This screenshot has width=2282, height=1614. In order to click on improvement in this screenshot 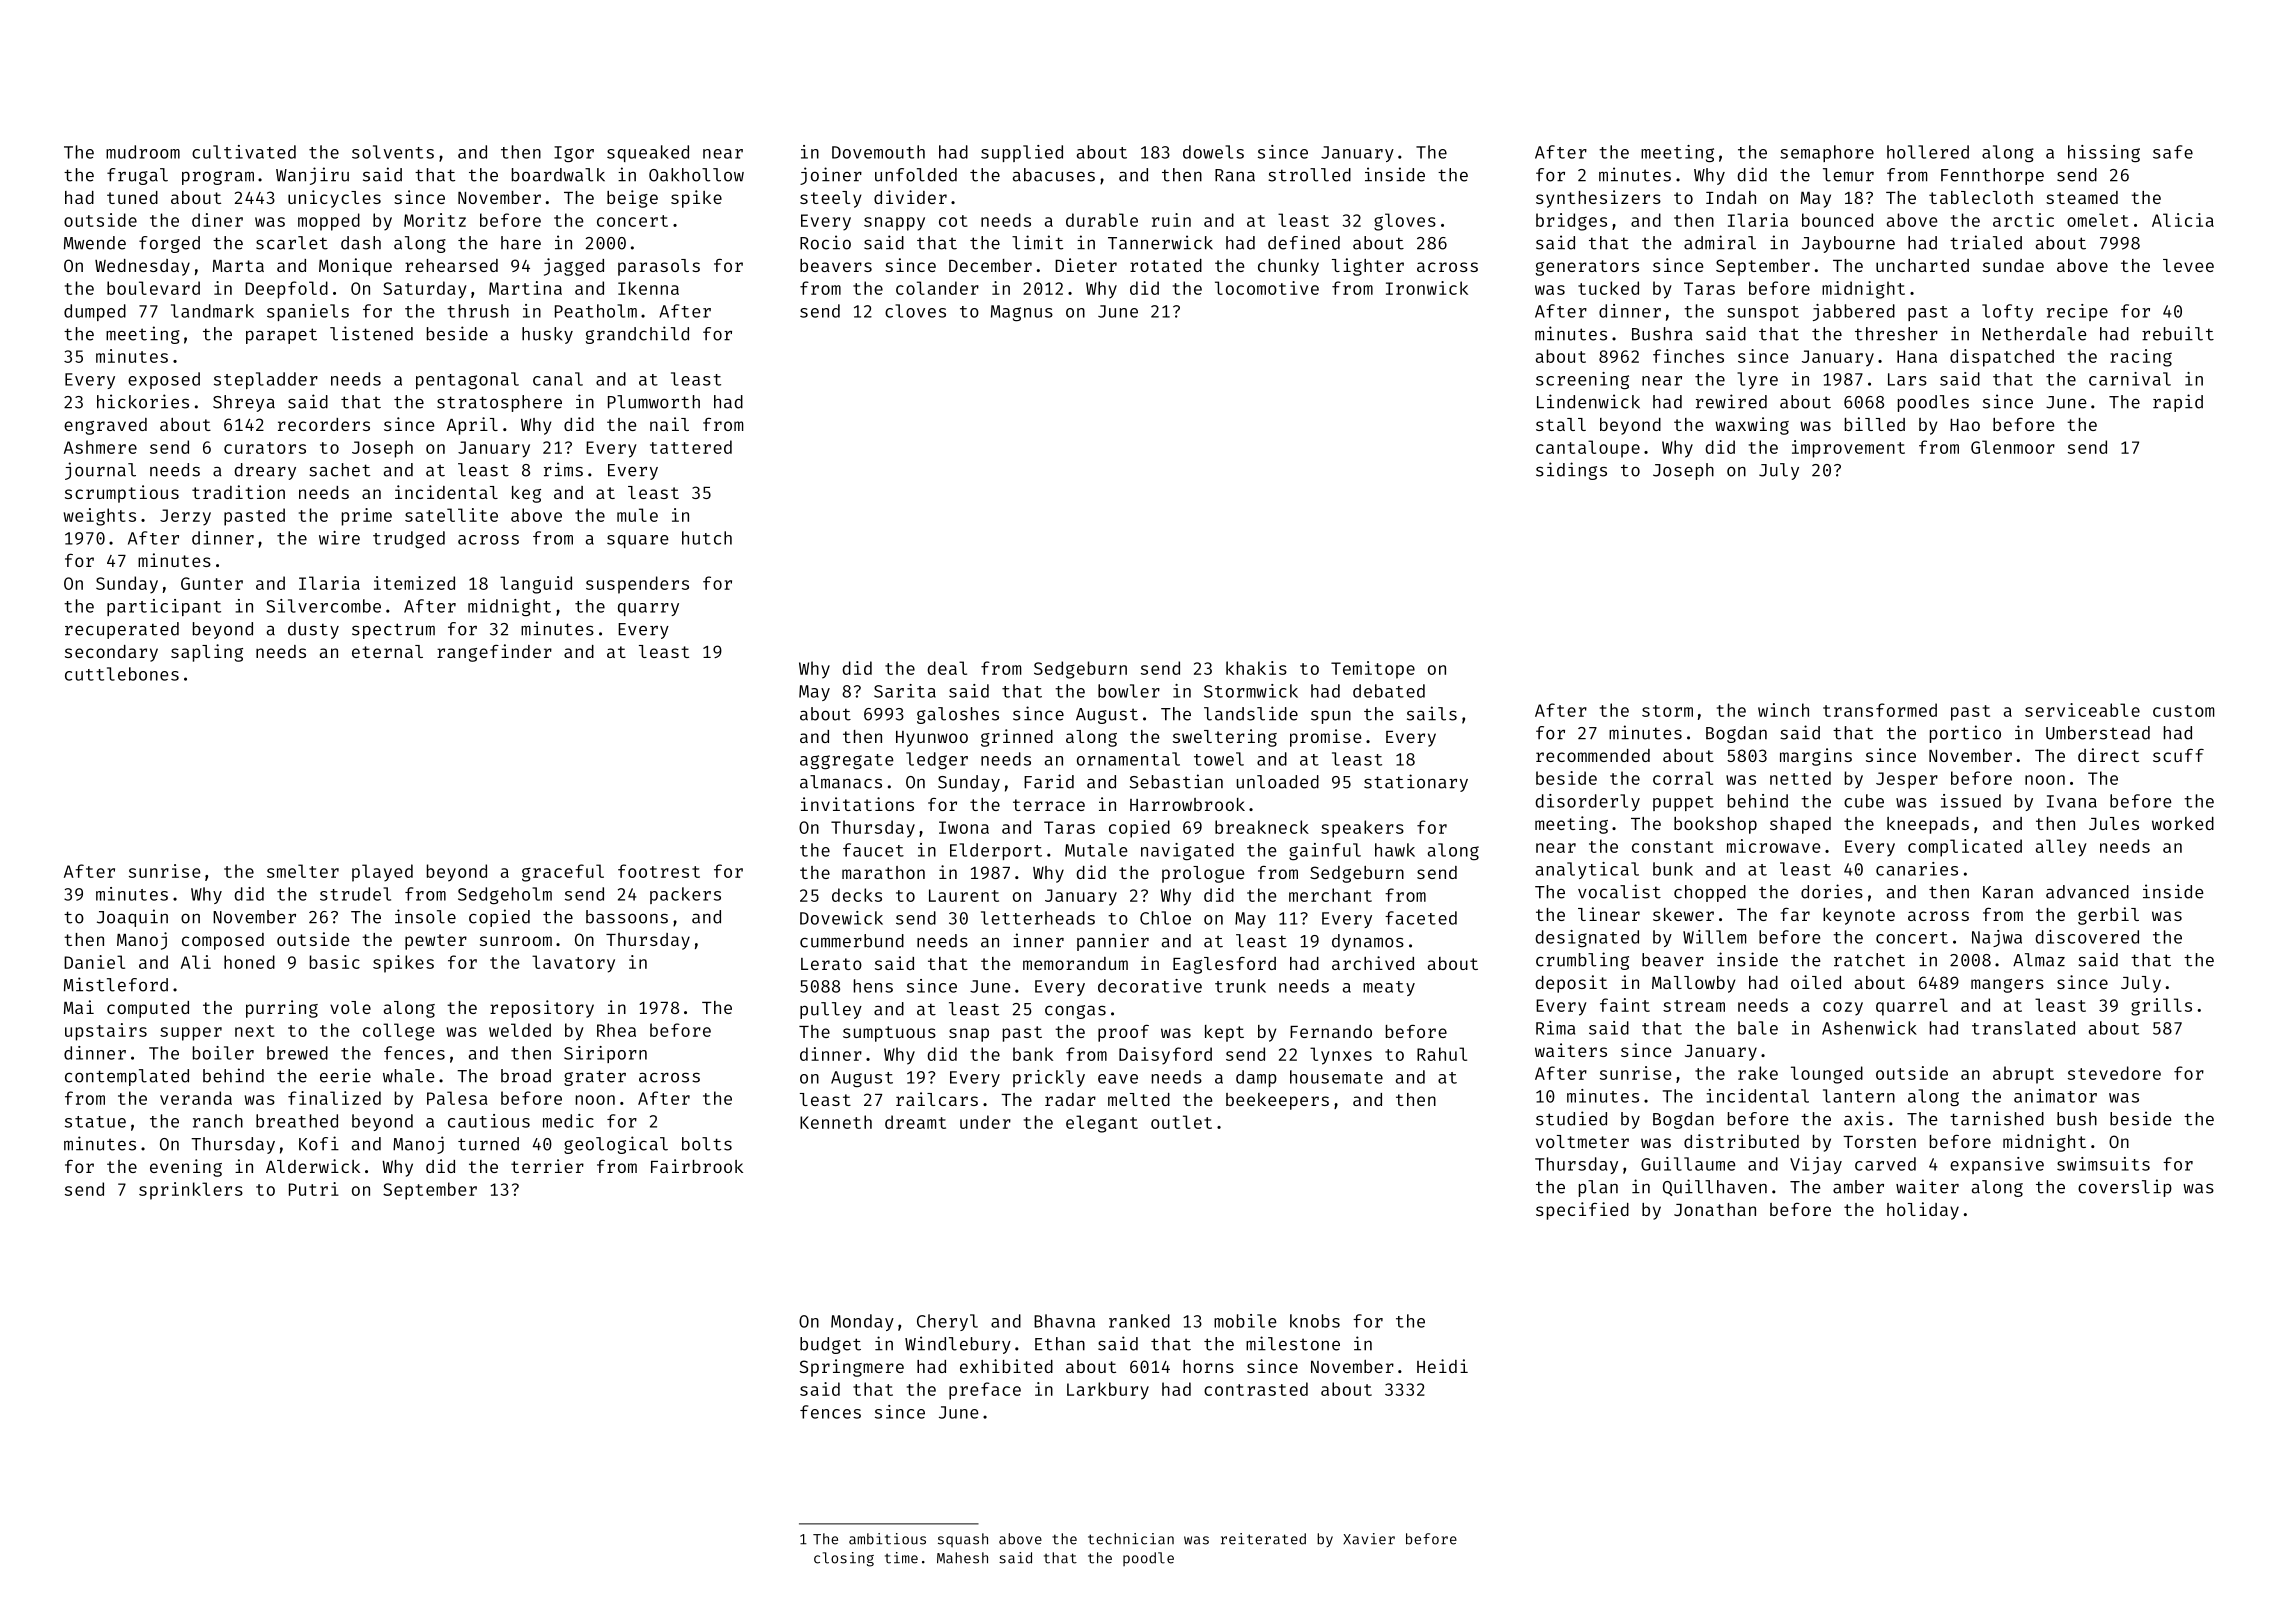, I will do `click(1848, 449)`.
